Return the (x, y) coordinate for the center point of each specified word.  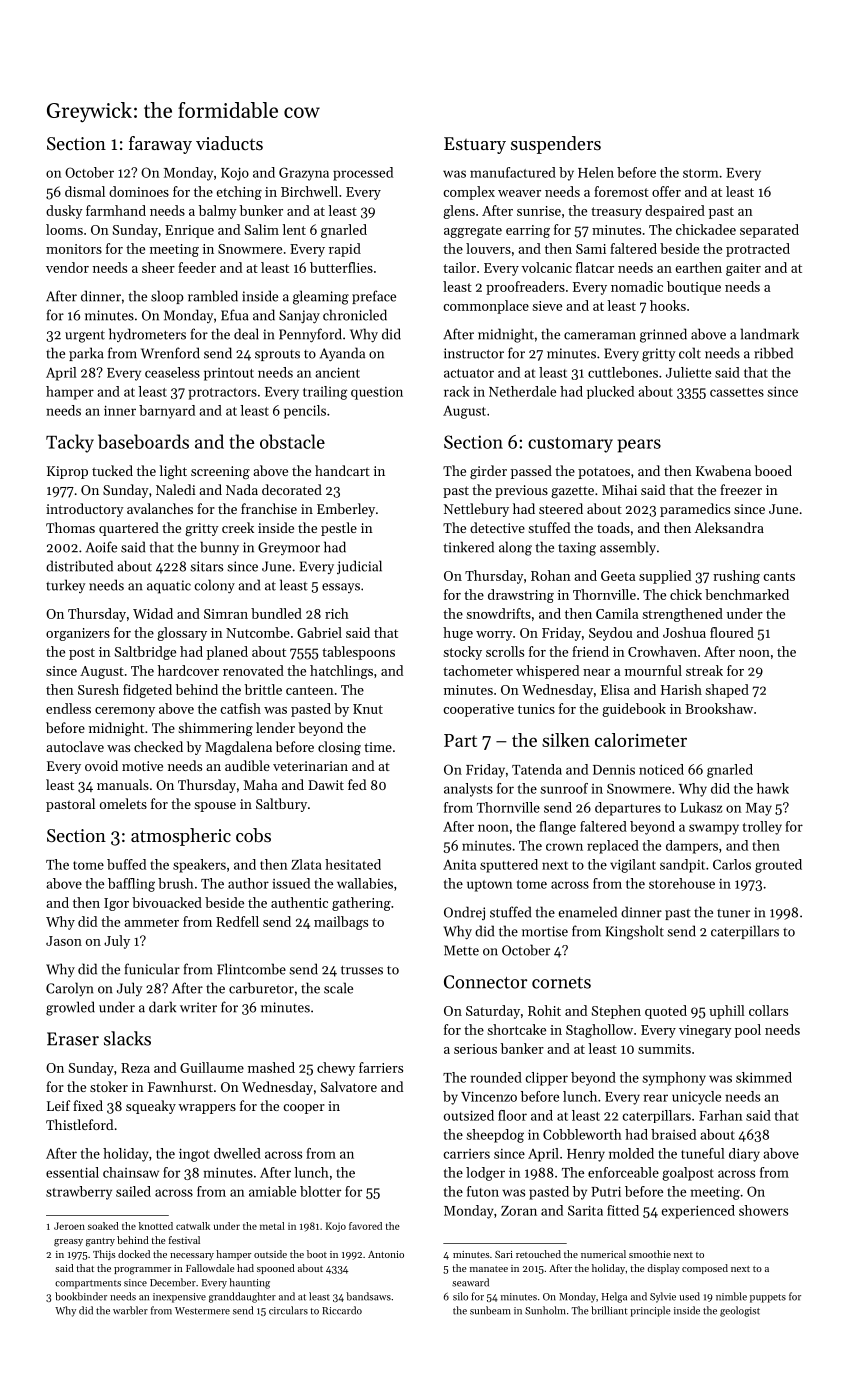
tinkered (469, 547)
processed (363, 174)
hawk (773, 788)
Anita (459, 865)
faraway (160, 145)
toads (613, 527)
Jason (64, 941)
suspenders (556, 145)
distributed (79, 566)
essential (72, 1172)
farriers (381, 1067)
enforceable (623, 1172)
